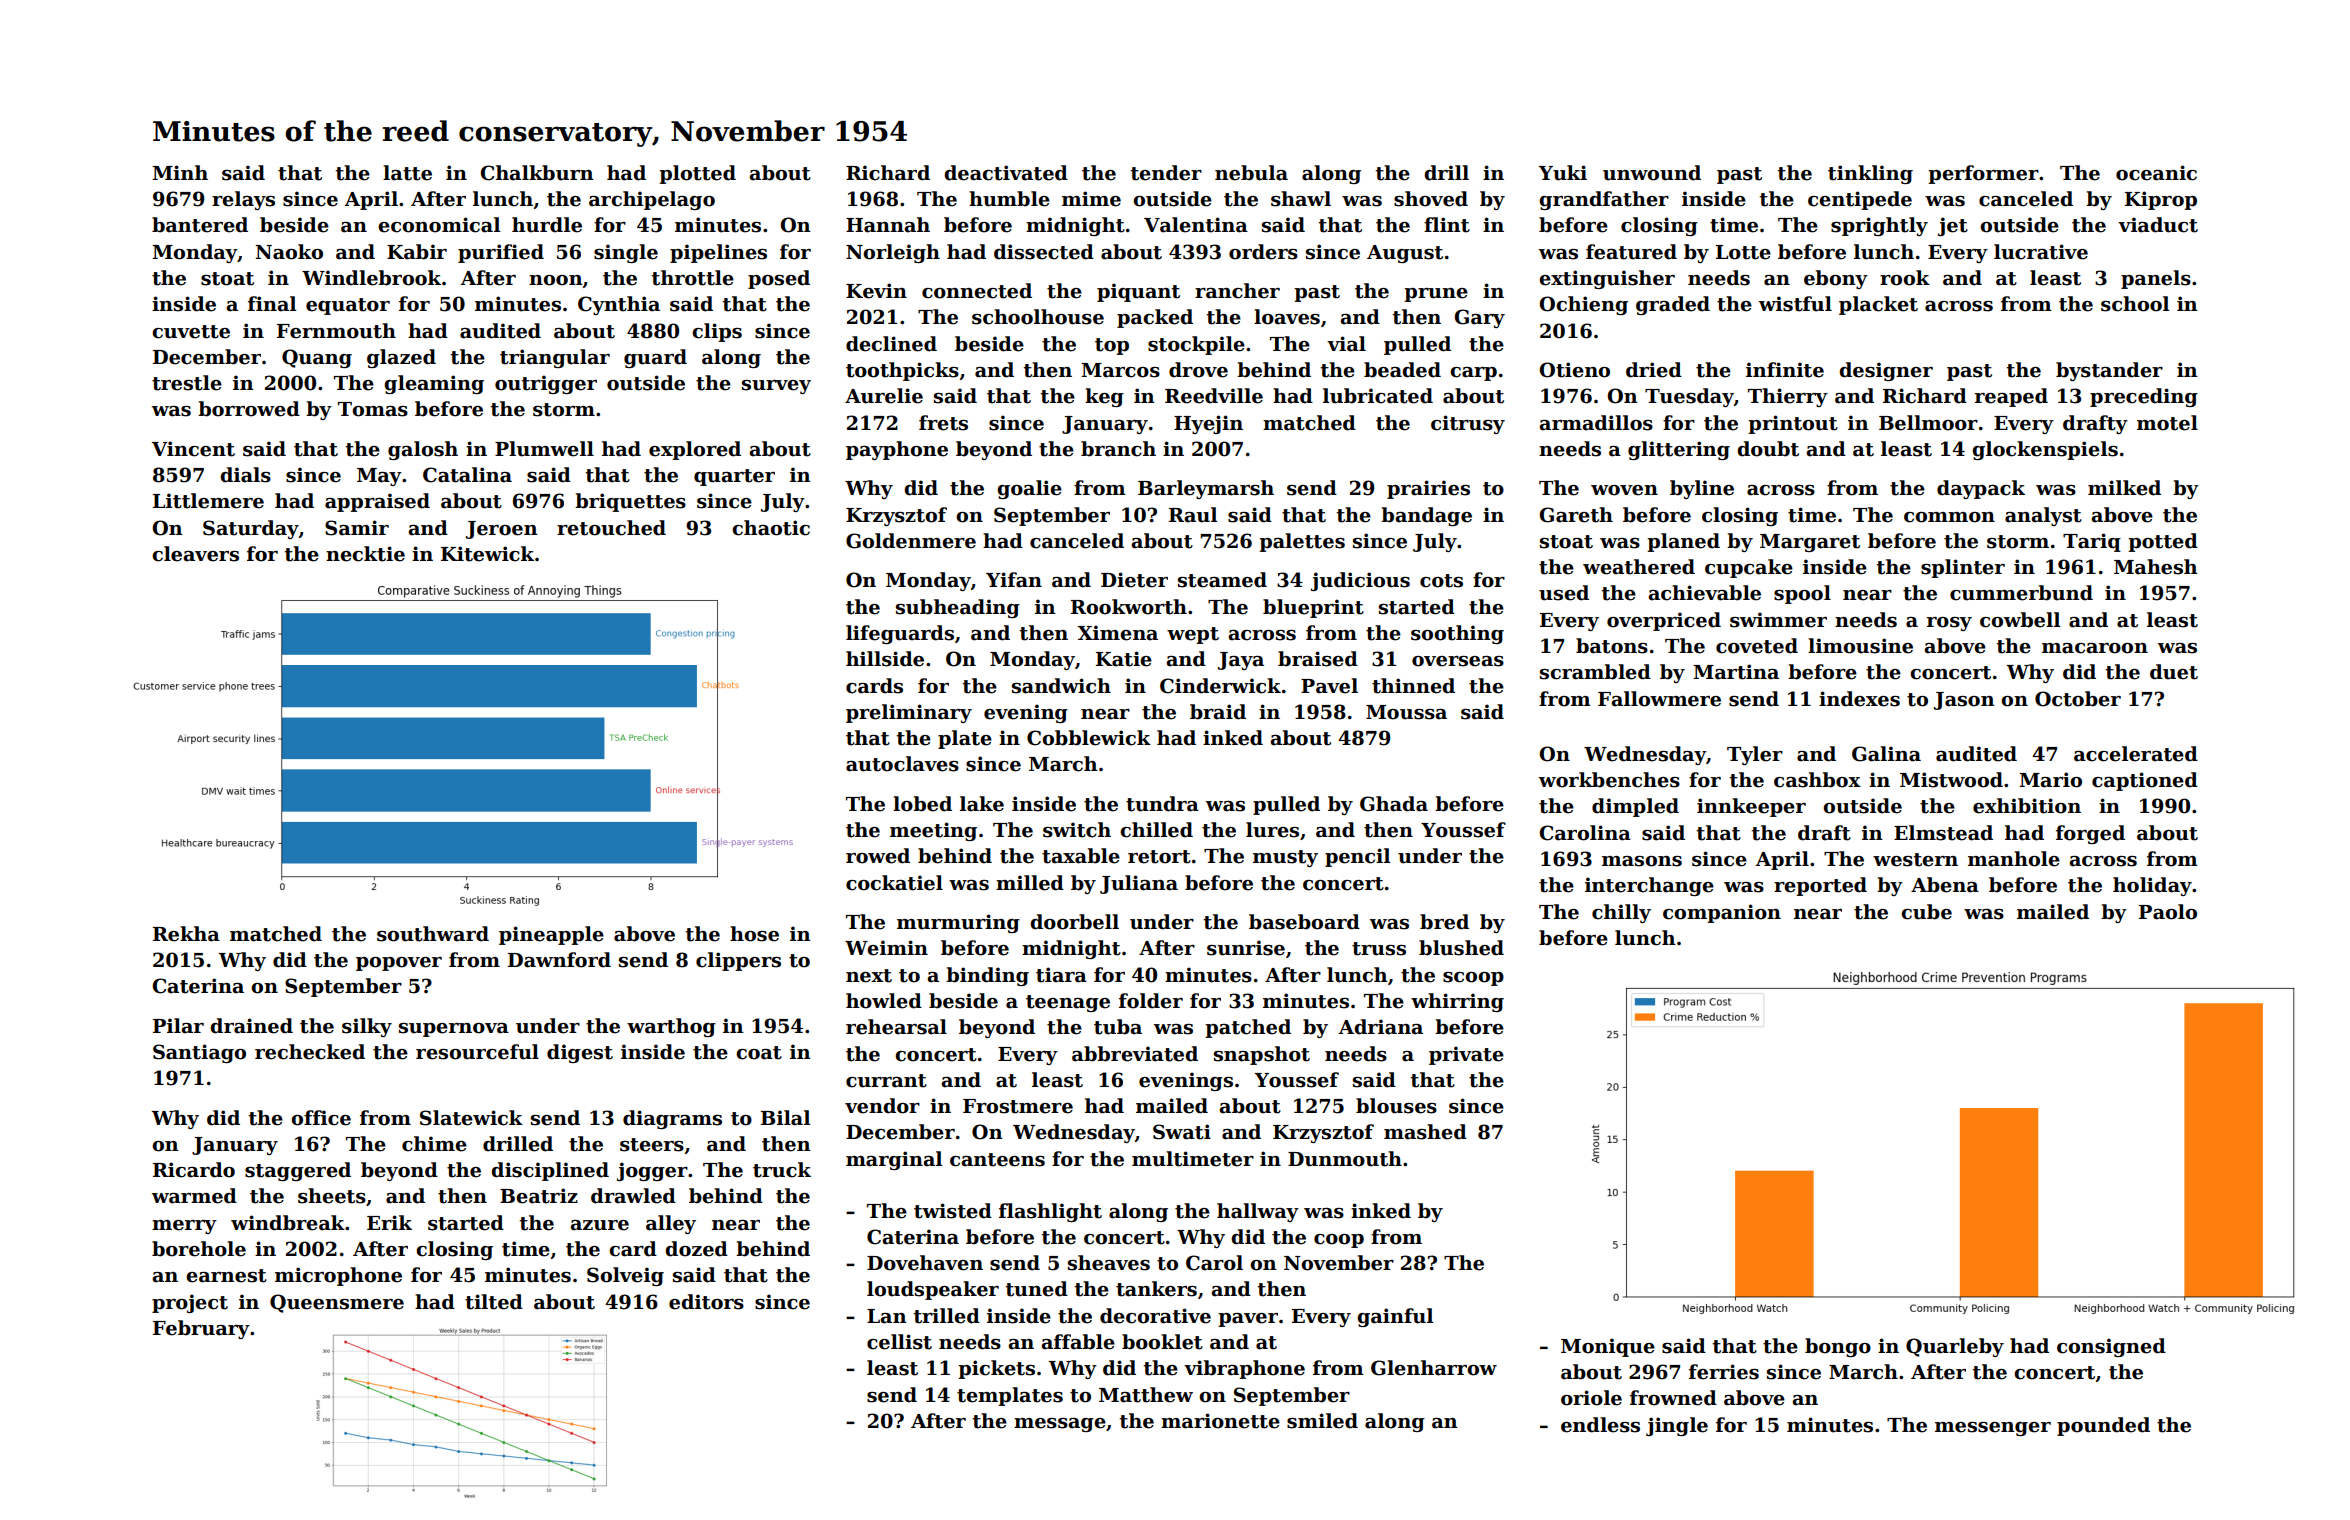  I want to click on deactivated, so click(1006, 173).
